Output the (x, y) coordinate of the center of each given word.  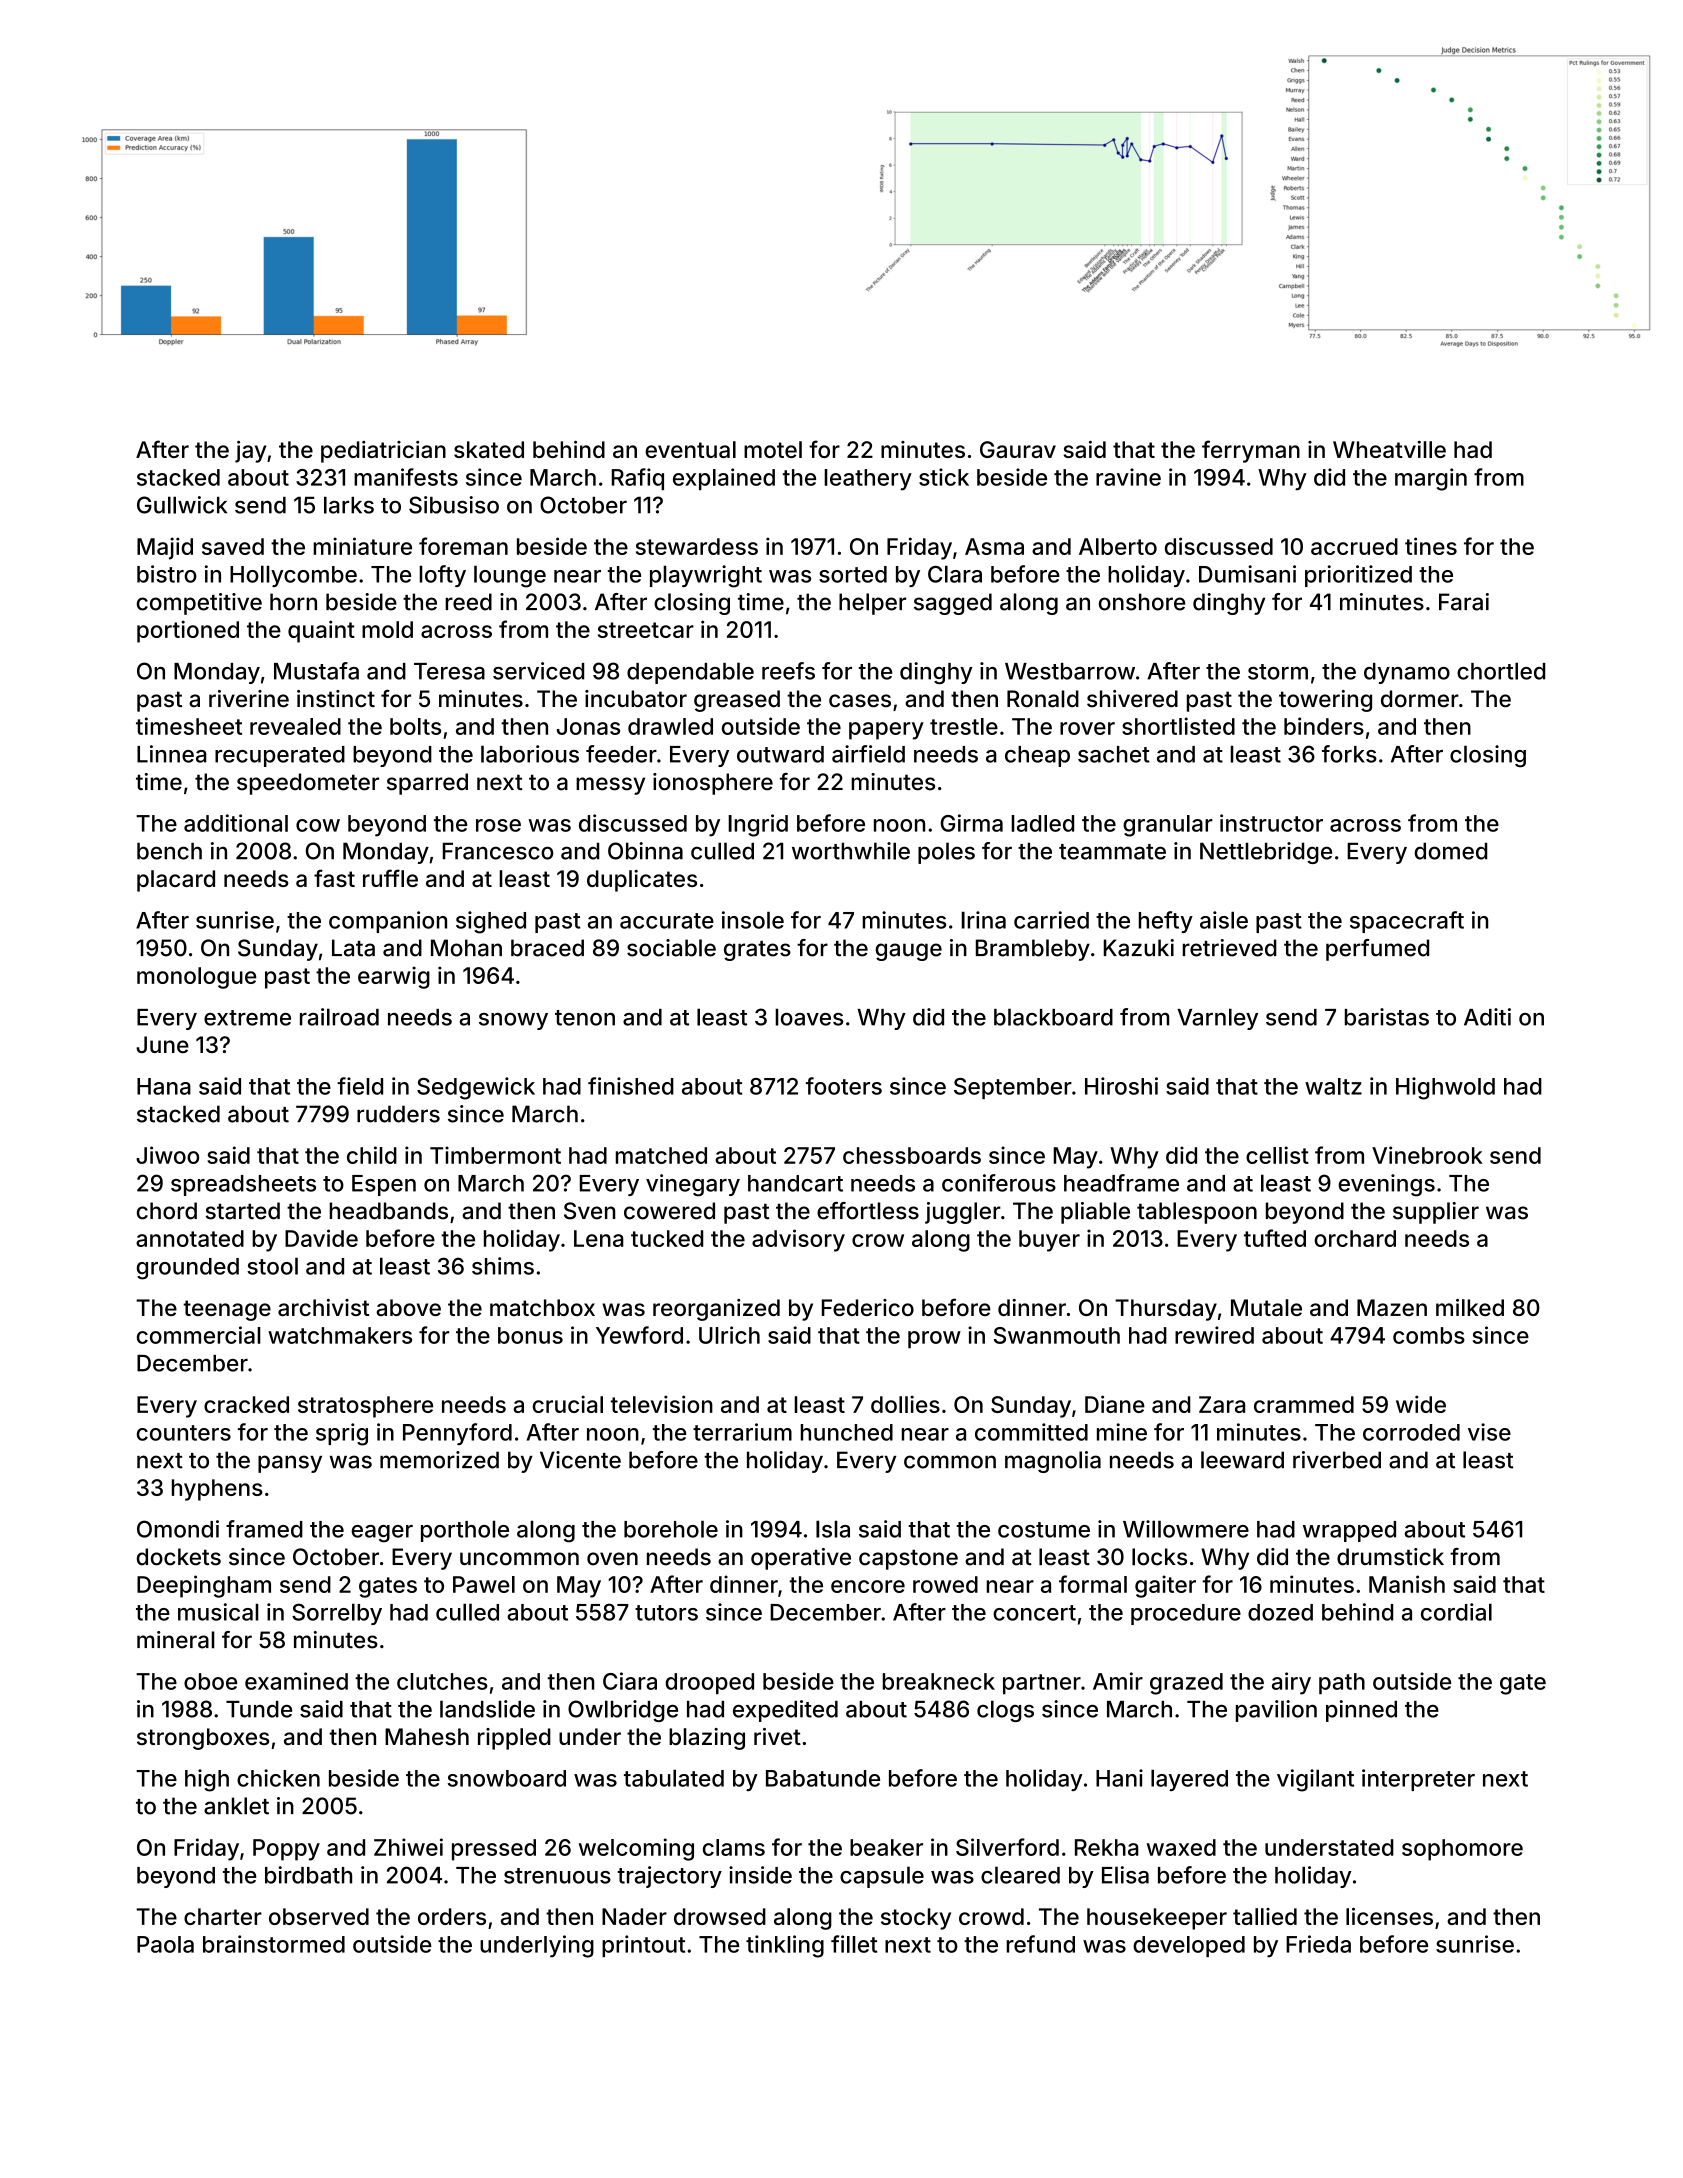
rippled (514, 1739)
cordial (1456, 1612)
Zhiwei (408, 1847)
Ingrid (758, 825)
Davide (321, 1238)
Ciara (630, 1681)
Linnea (172, 754)
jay (250, 452)
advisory (798, 1240)
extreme (247, 1018)
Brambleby (1033, 950)
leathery (868, 480)
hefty (1166, 922)
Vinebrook (1427, 1155)
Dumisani (1247, 574)
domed (1450, 851)
